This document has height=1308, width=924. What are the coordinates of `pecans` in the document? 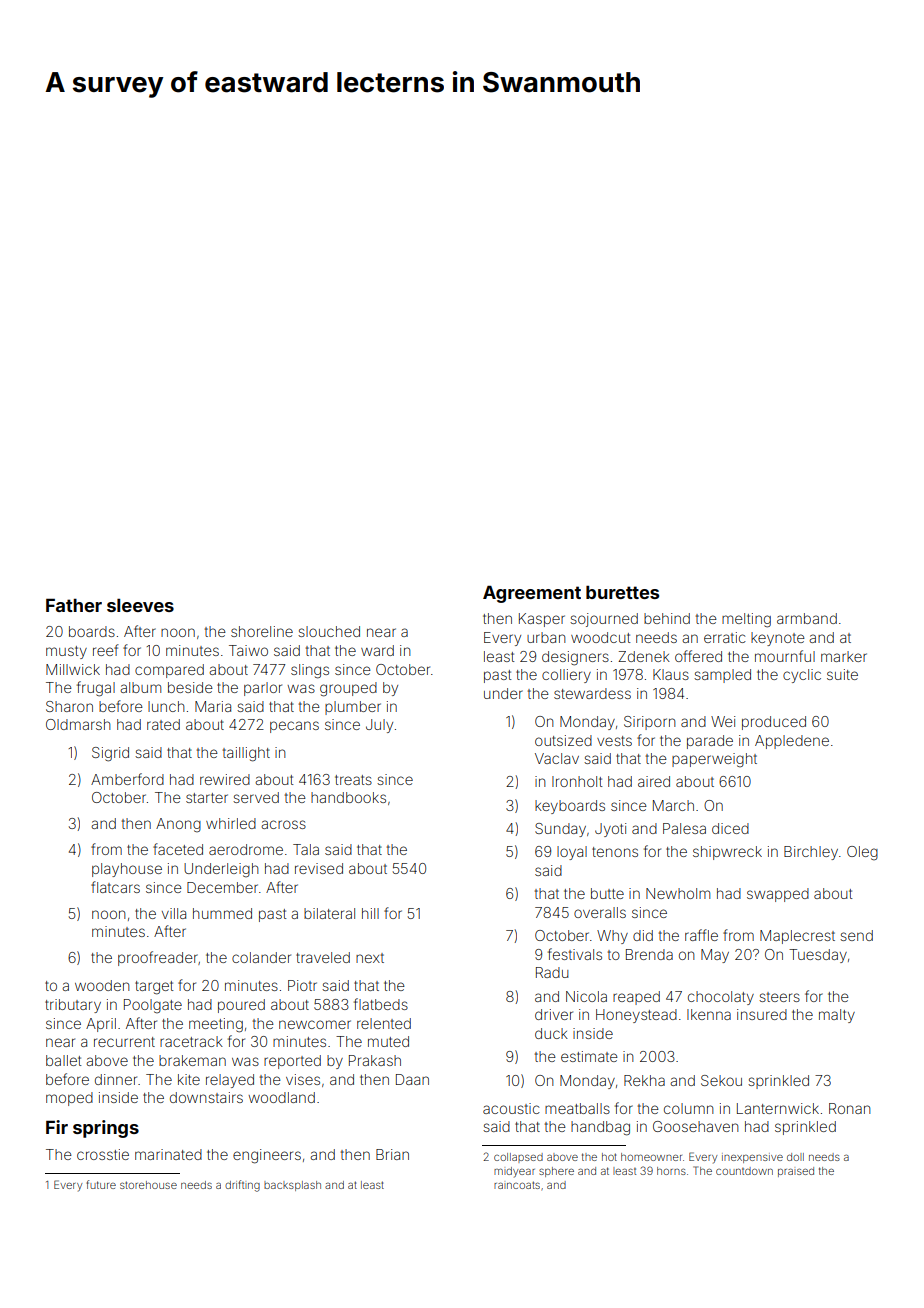 It's located at (294, 727).
